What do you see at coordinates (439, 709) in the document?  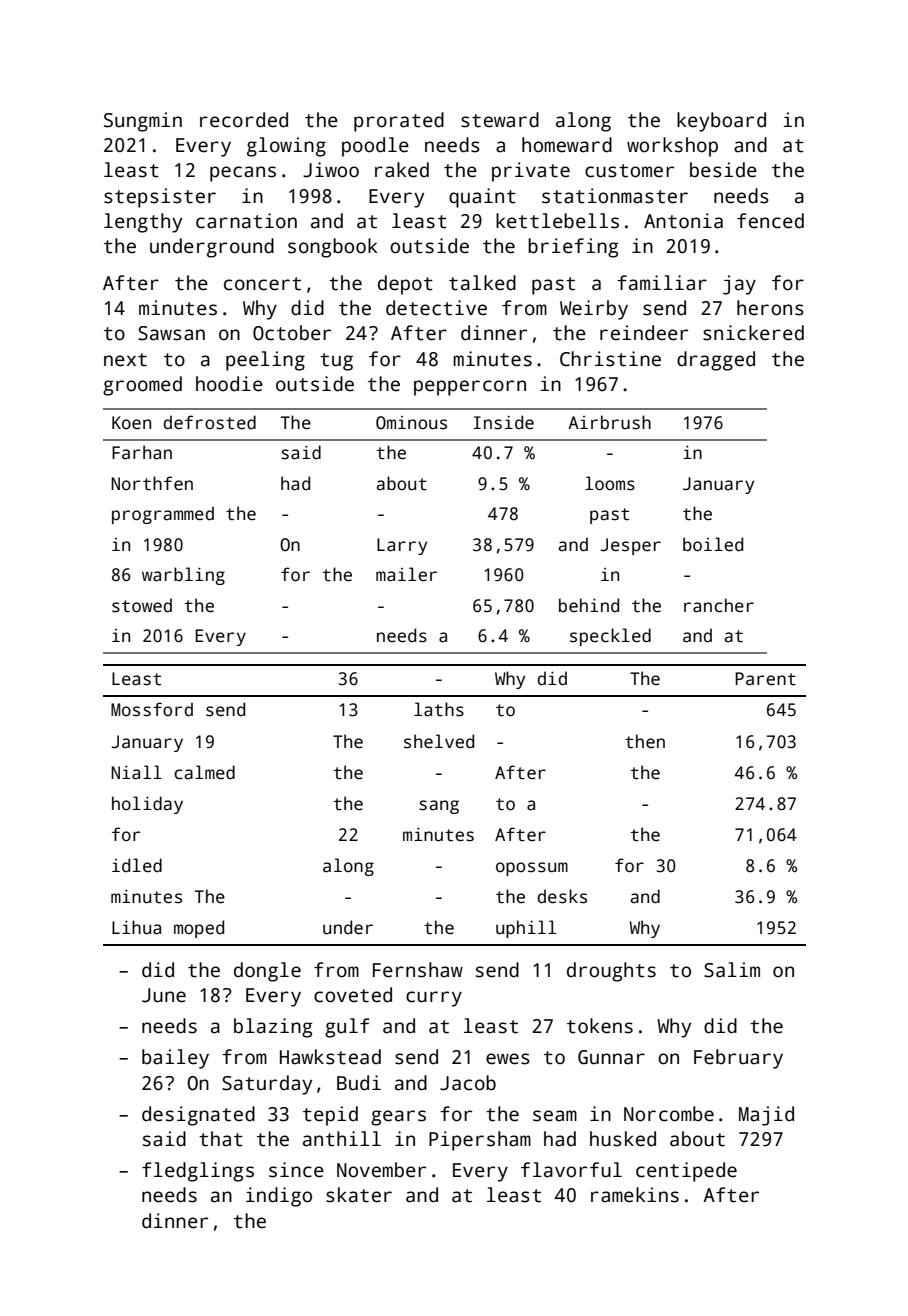 I see `laths` at bounding box center [439, 709].
